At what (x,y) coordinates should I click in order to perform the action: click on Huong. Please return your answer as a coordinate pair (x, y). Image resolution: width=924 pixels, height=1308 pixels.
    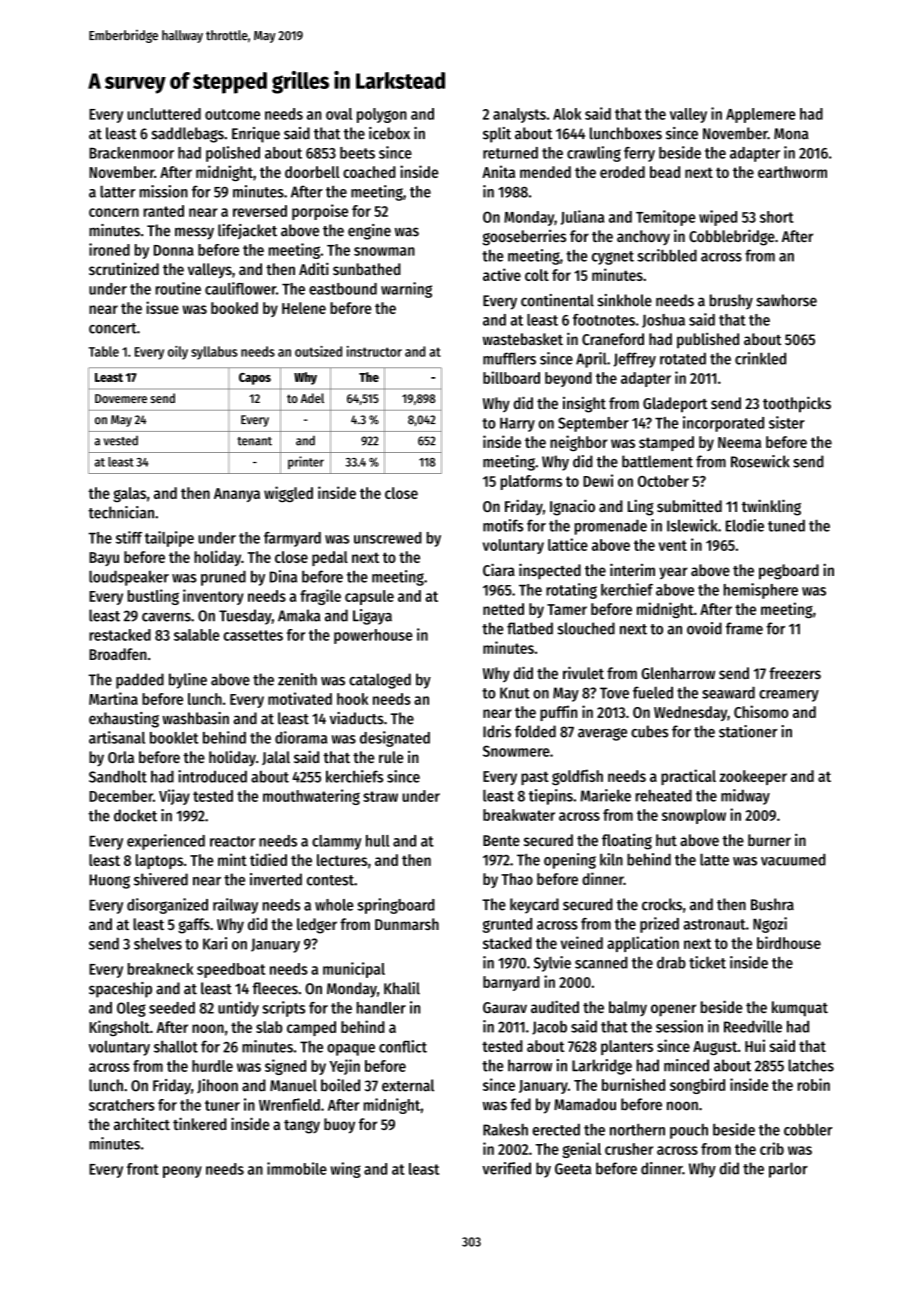
    Looking at the image, I should click on (109, 881).
